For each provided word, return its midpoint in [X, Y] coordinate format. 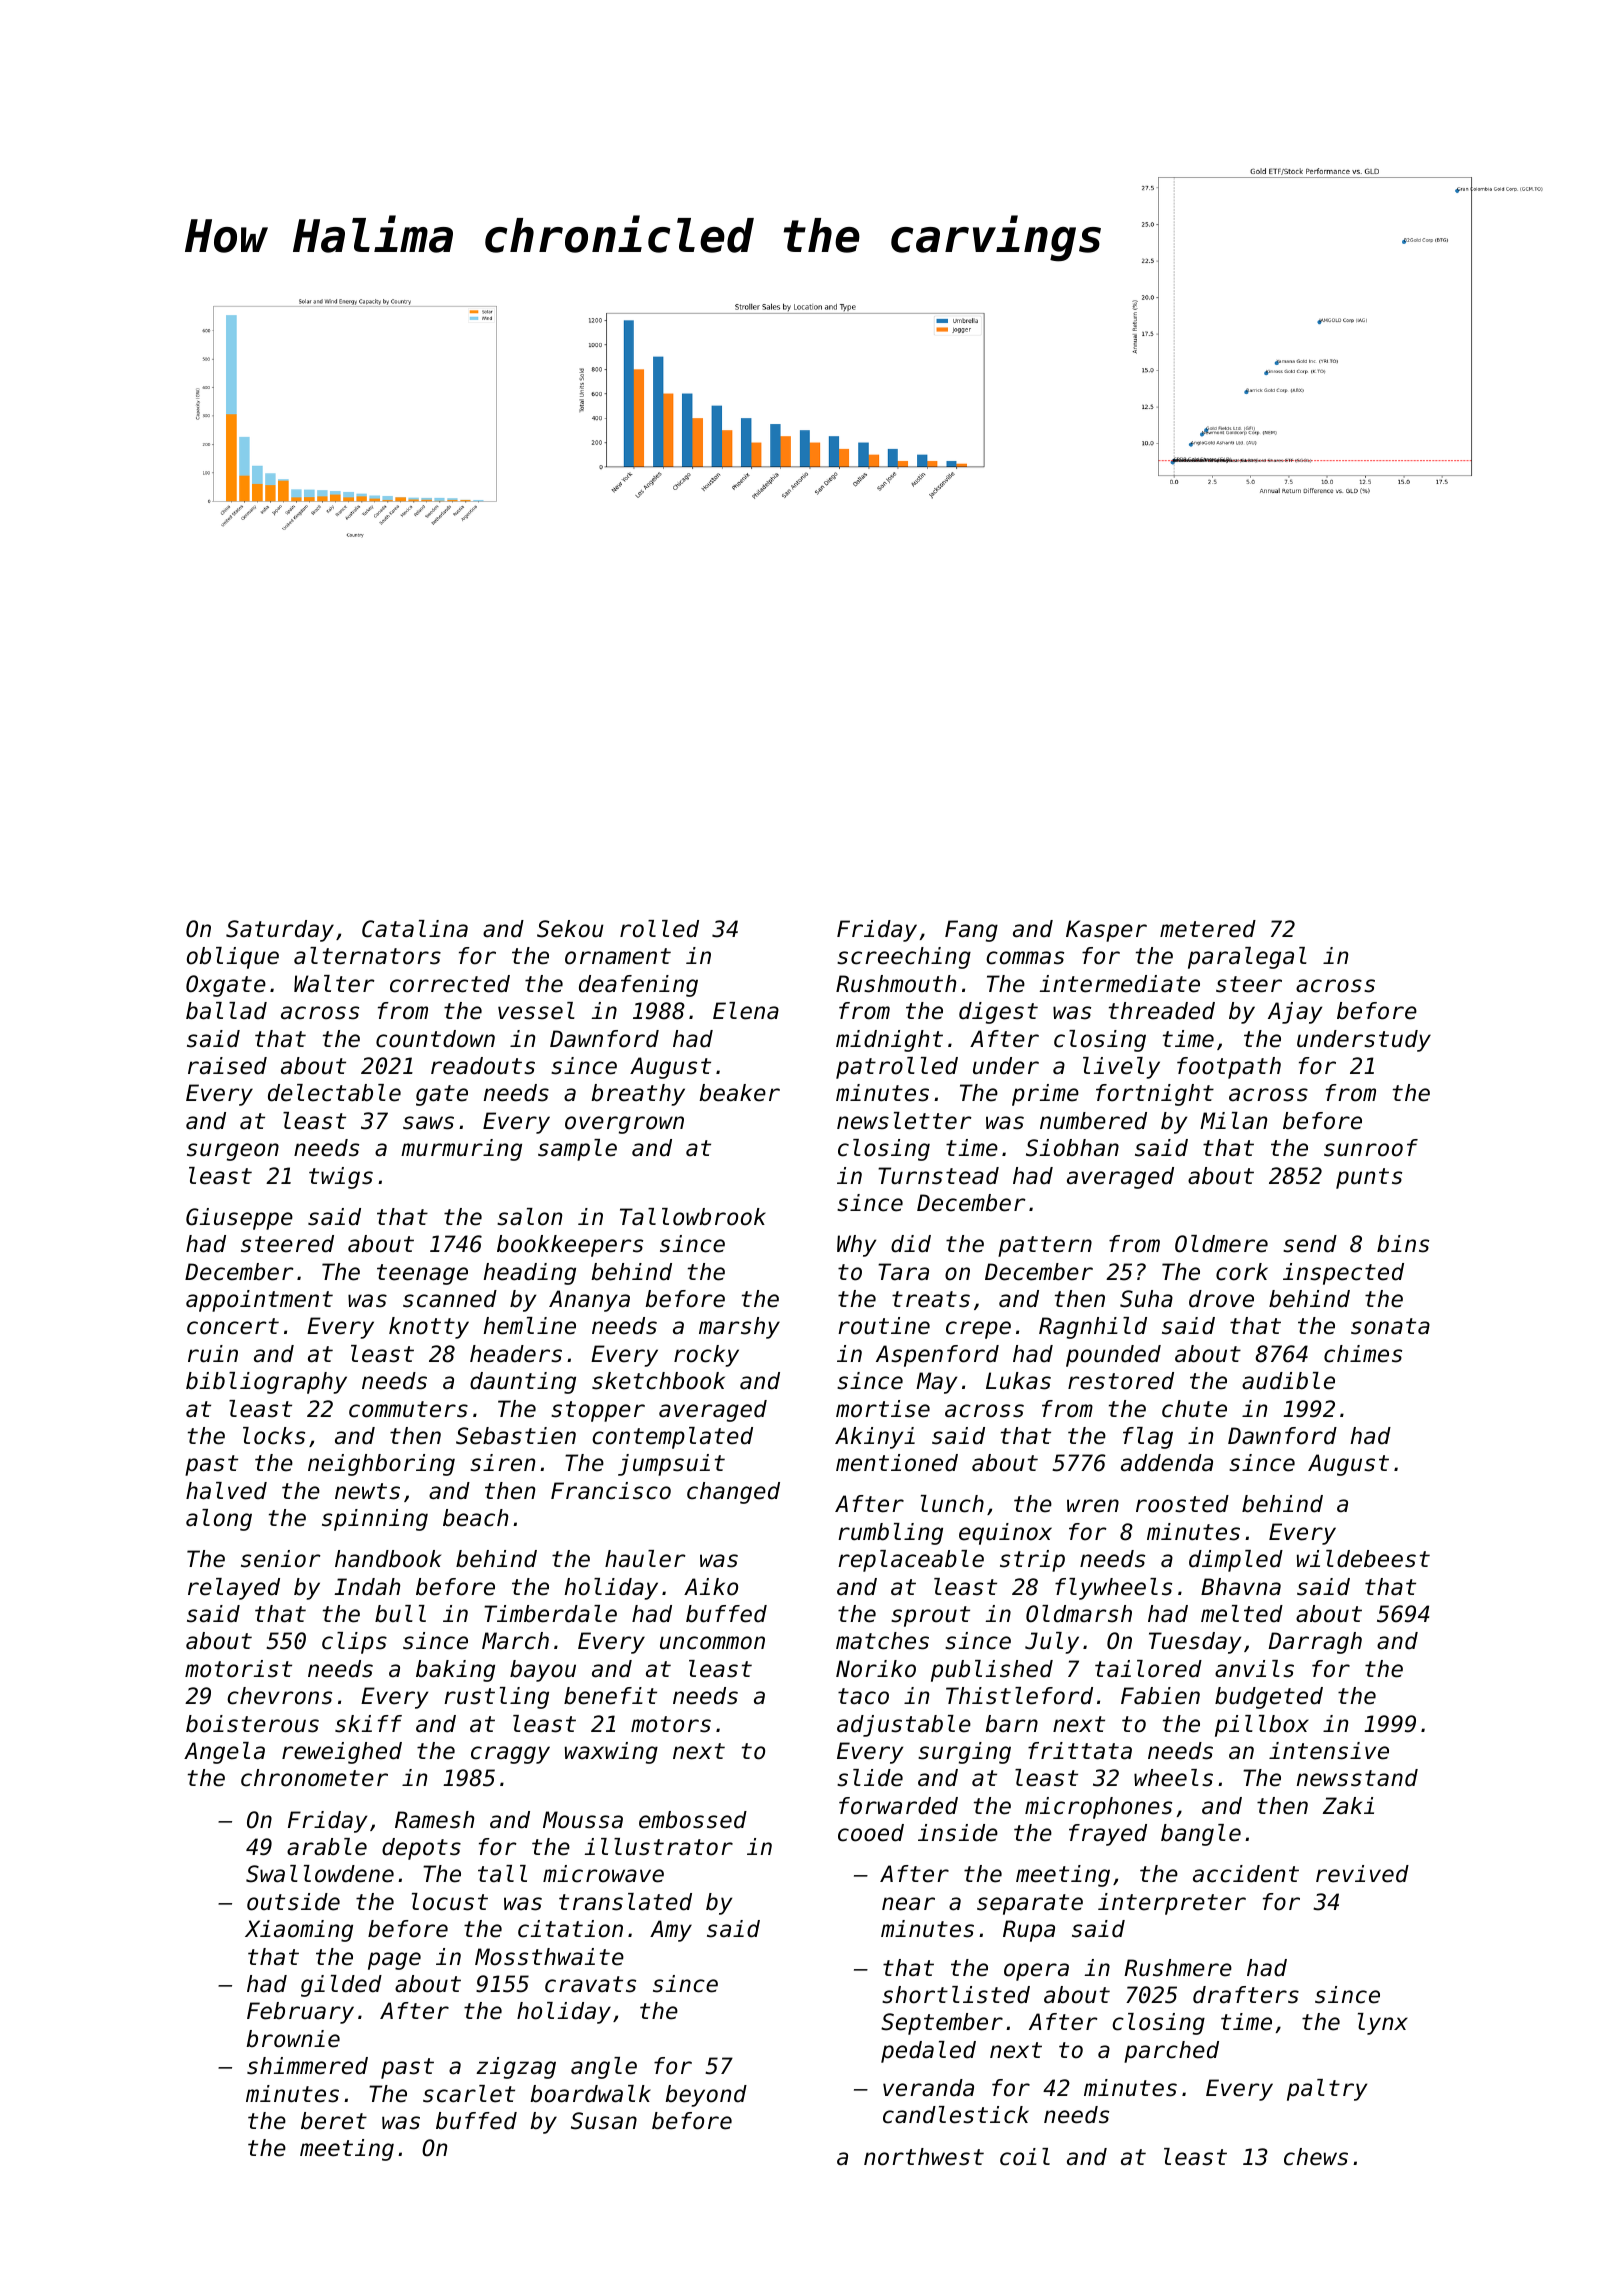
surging [964, 1753]
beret [334, 2121]
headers [516, 1354]
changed [733, 1493]
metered [1208, 929]
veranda [928, 2088]
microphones [1098, 1808]
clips [354, 1643]
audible [1288, 1381]
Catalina [415, 929]
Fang [971, 931]
